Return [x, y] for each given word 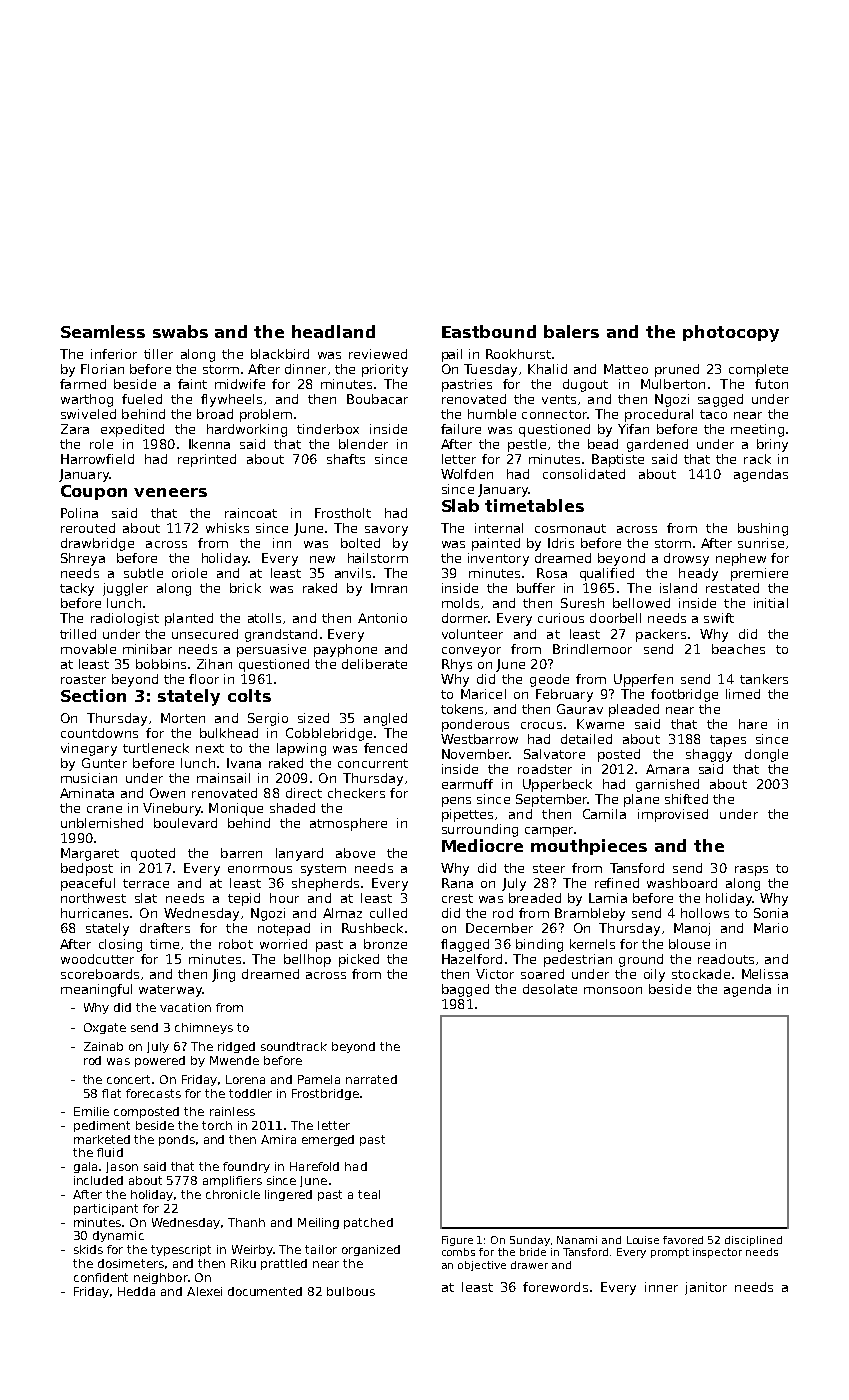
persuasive [271, 650]
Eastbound [489, 331]
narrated [371, 1079]
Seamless [103, 331]
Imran [389, 588]
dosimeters [131, 1263]
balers [571, 331]
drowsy [686, 559]
